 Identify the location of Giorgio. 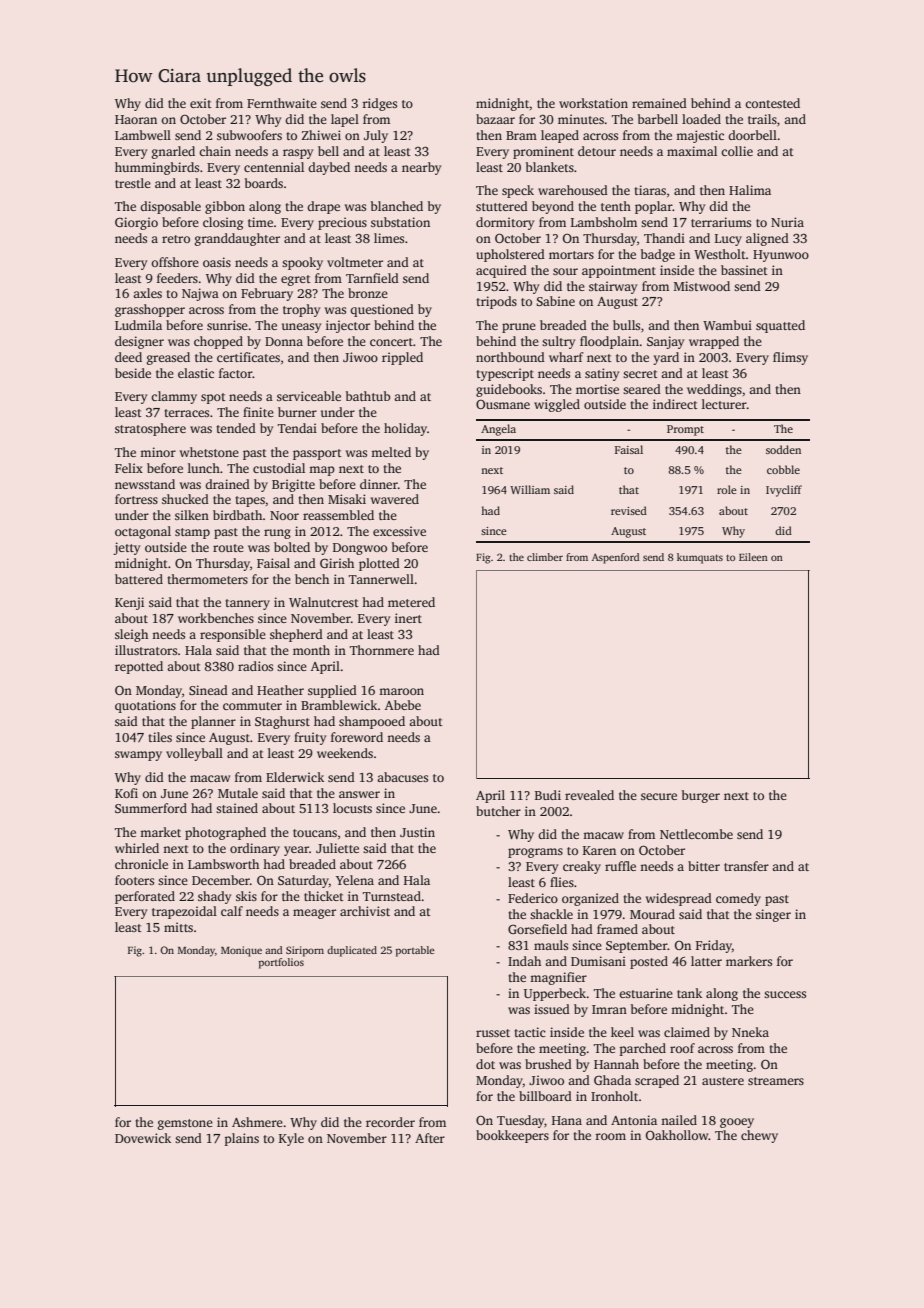
(136, 223).
